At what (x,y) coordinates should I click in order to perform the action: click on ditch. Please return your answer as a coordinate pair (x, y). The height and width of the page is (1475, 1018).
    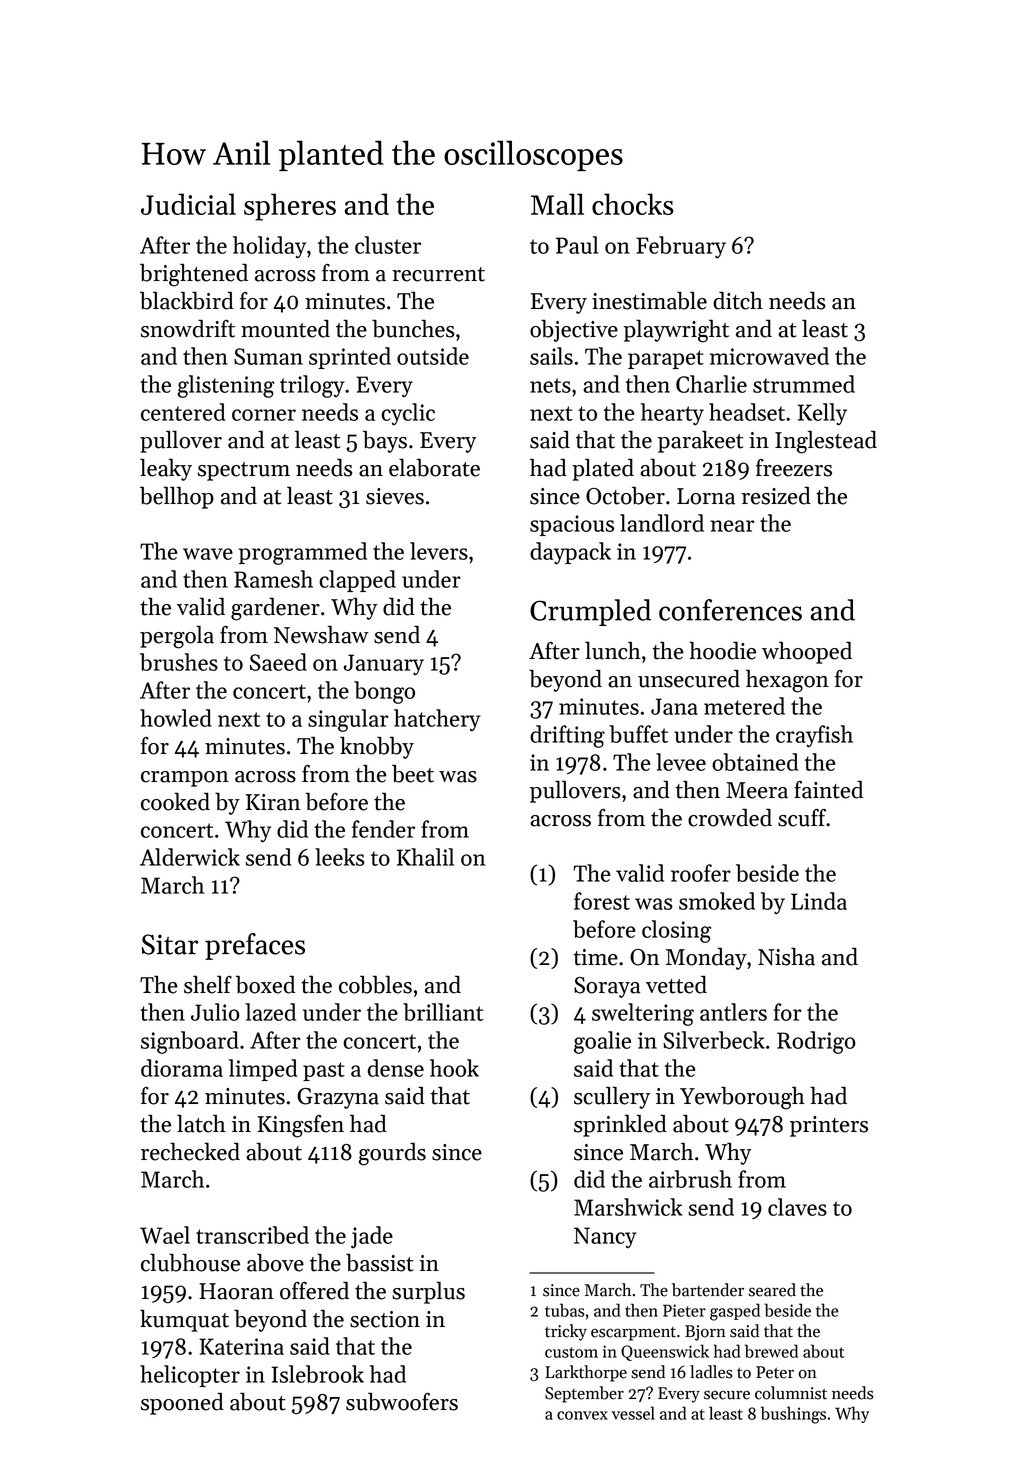
    Looking at the image, I should click on (738, 300).
